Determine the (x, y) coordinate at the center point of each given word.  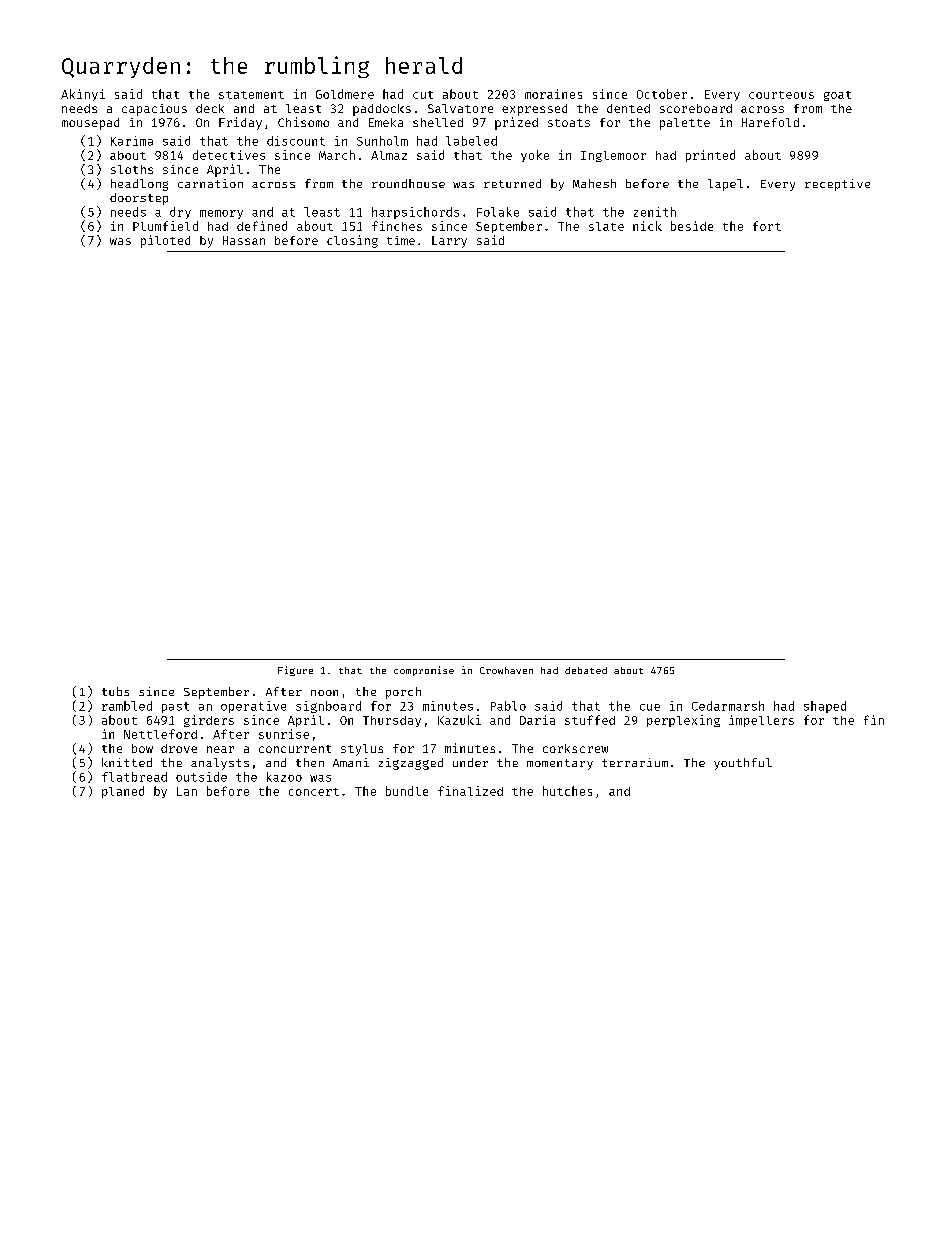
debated (586, 670)
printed (710, 156)
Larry (449, 242)
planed (123, 792)
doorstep (139, 199)
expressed (534, 110)
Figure (295, 671)
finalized (470, 791)
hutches (567, 791)
